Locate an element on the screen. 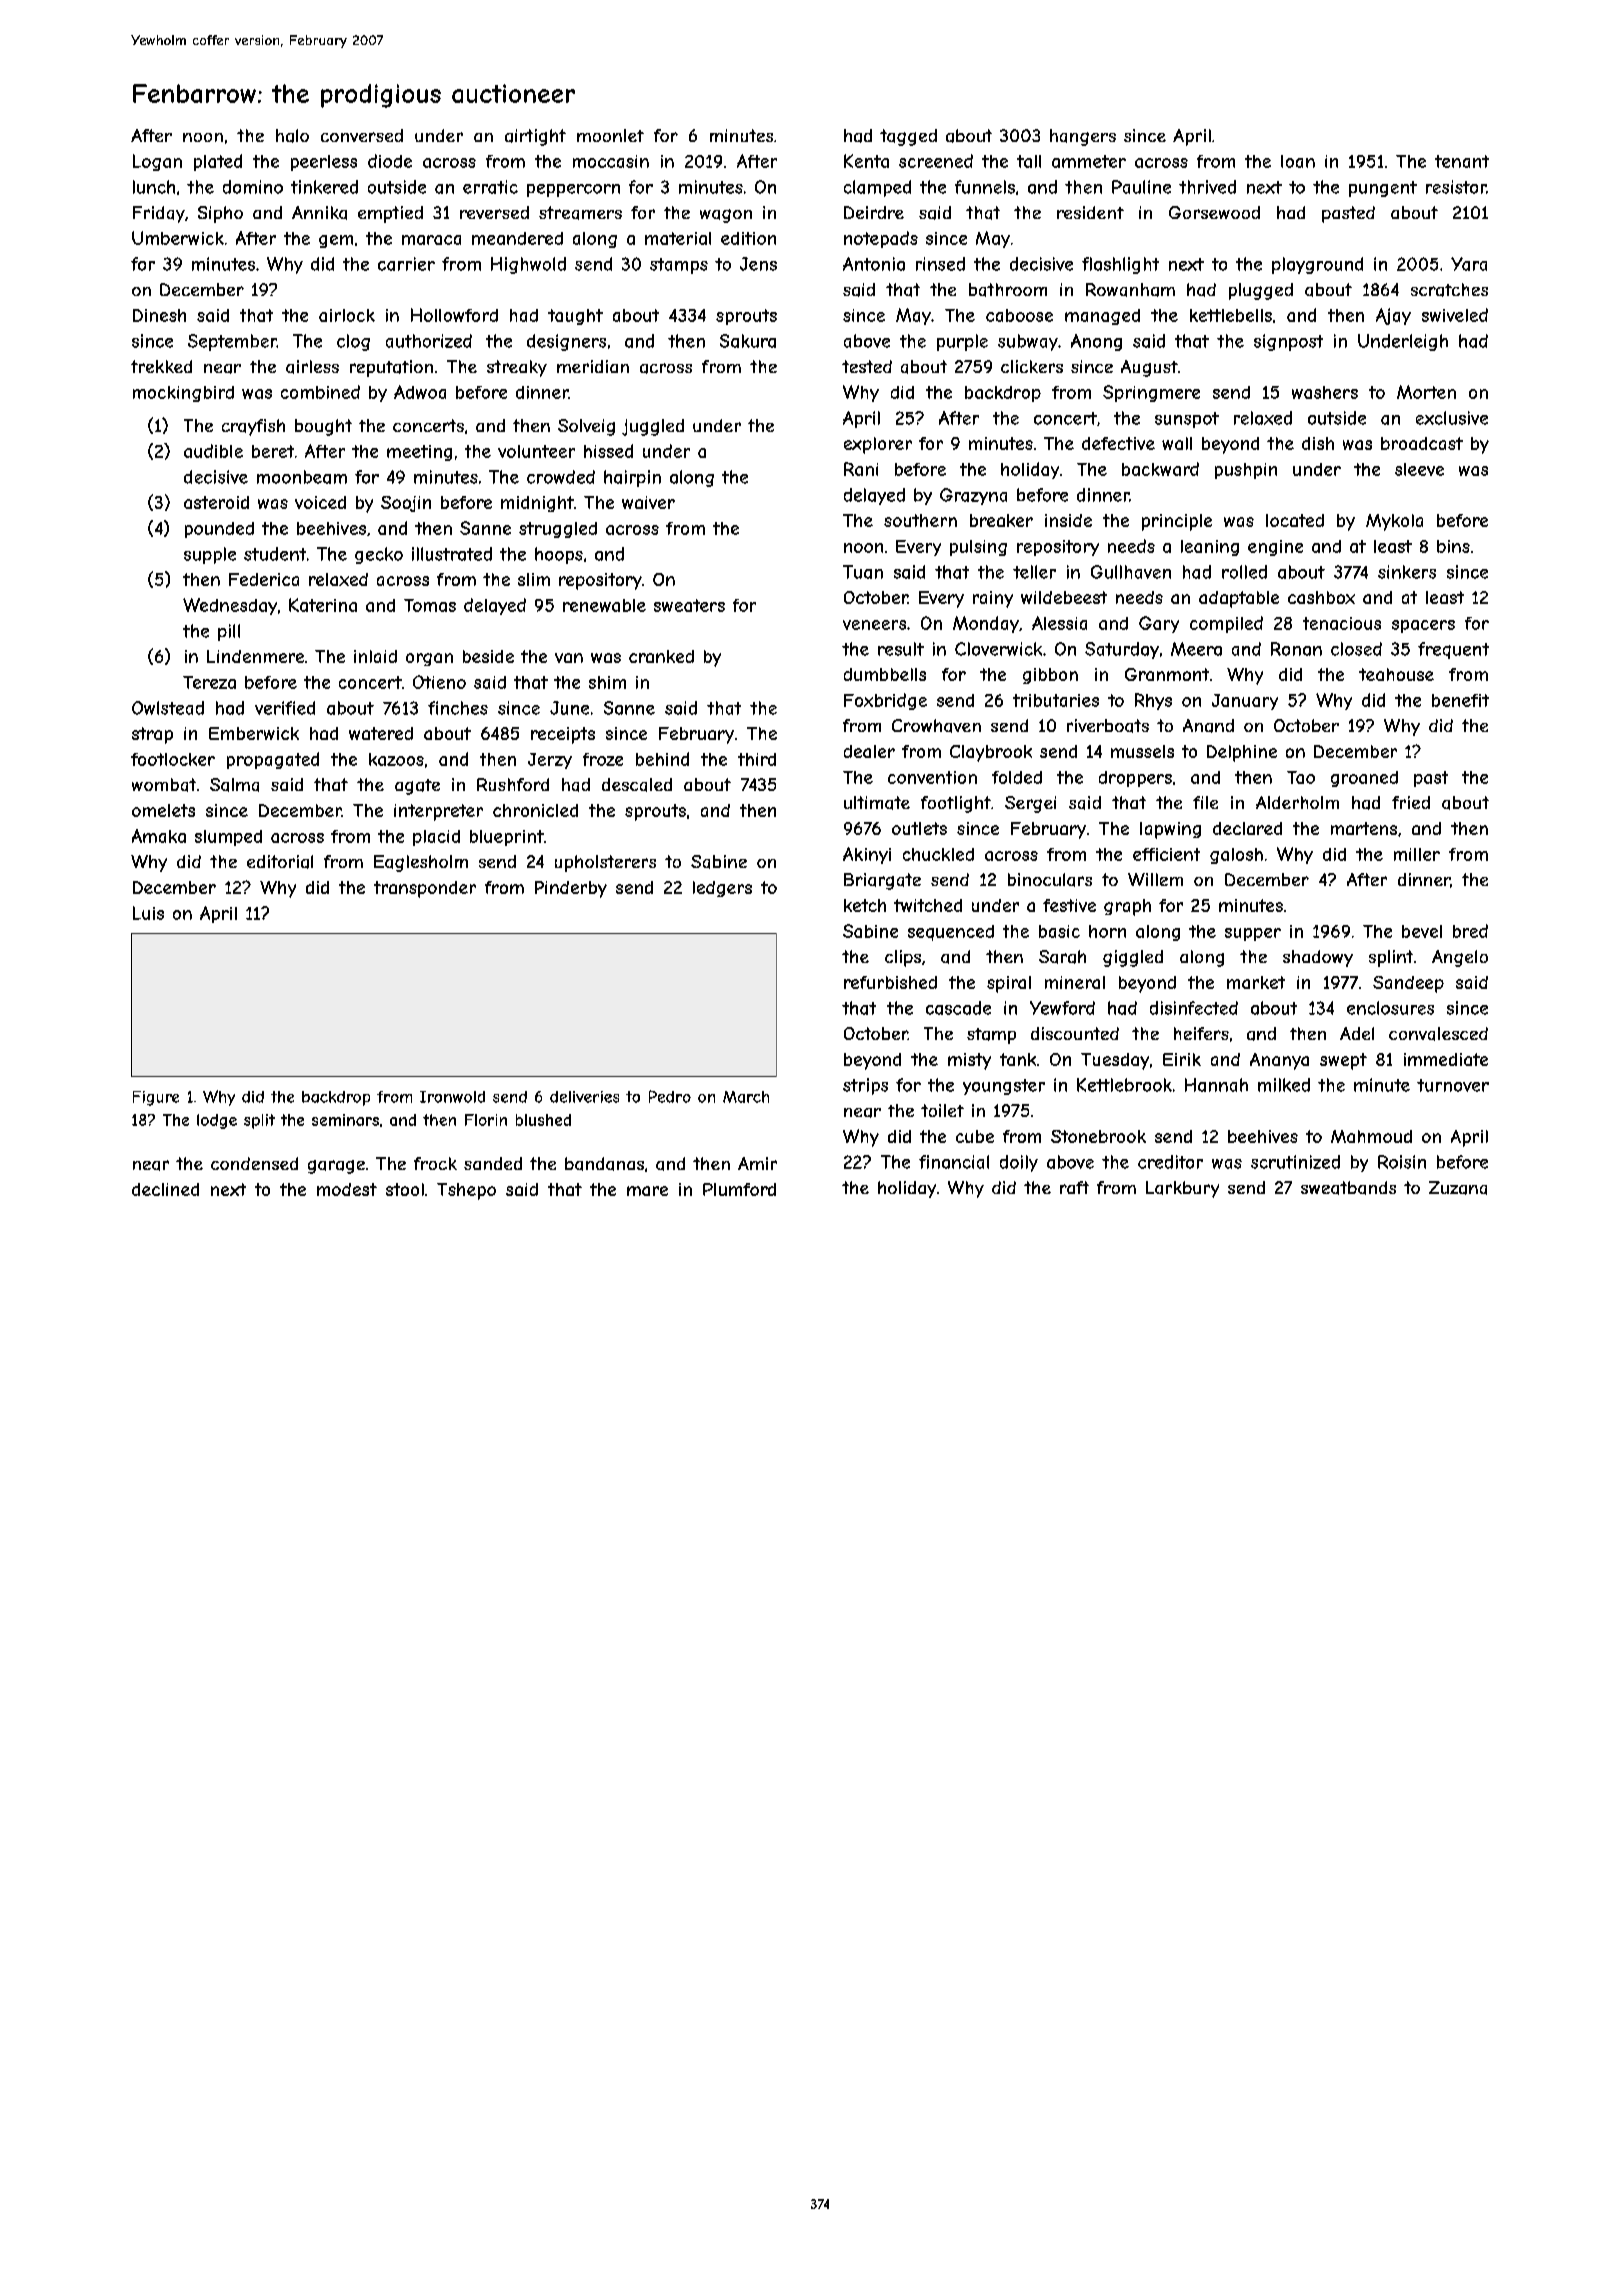 This screenshot has height=2292, width=1620. hangers is located at coordinates (1083, 137).
